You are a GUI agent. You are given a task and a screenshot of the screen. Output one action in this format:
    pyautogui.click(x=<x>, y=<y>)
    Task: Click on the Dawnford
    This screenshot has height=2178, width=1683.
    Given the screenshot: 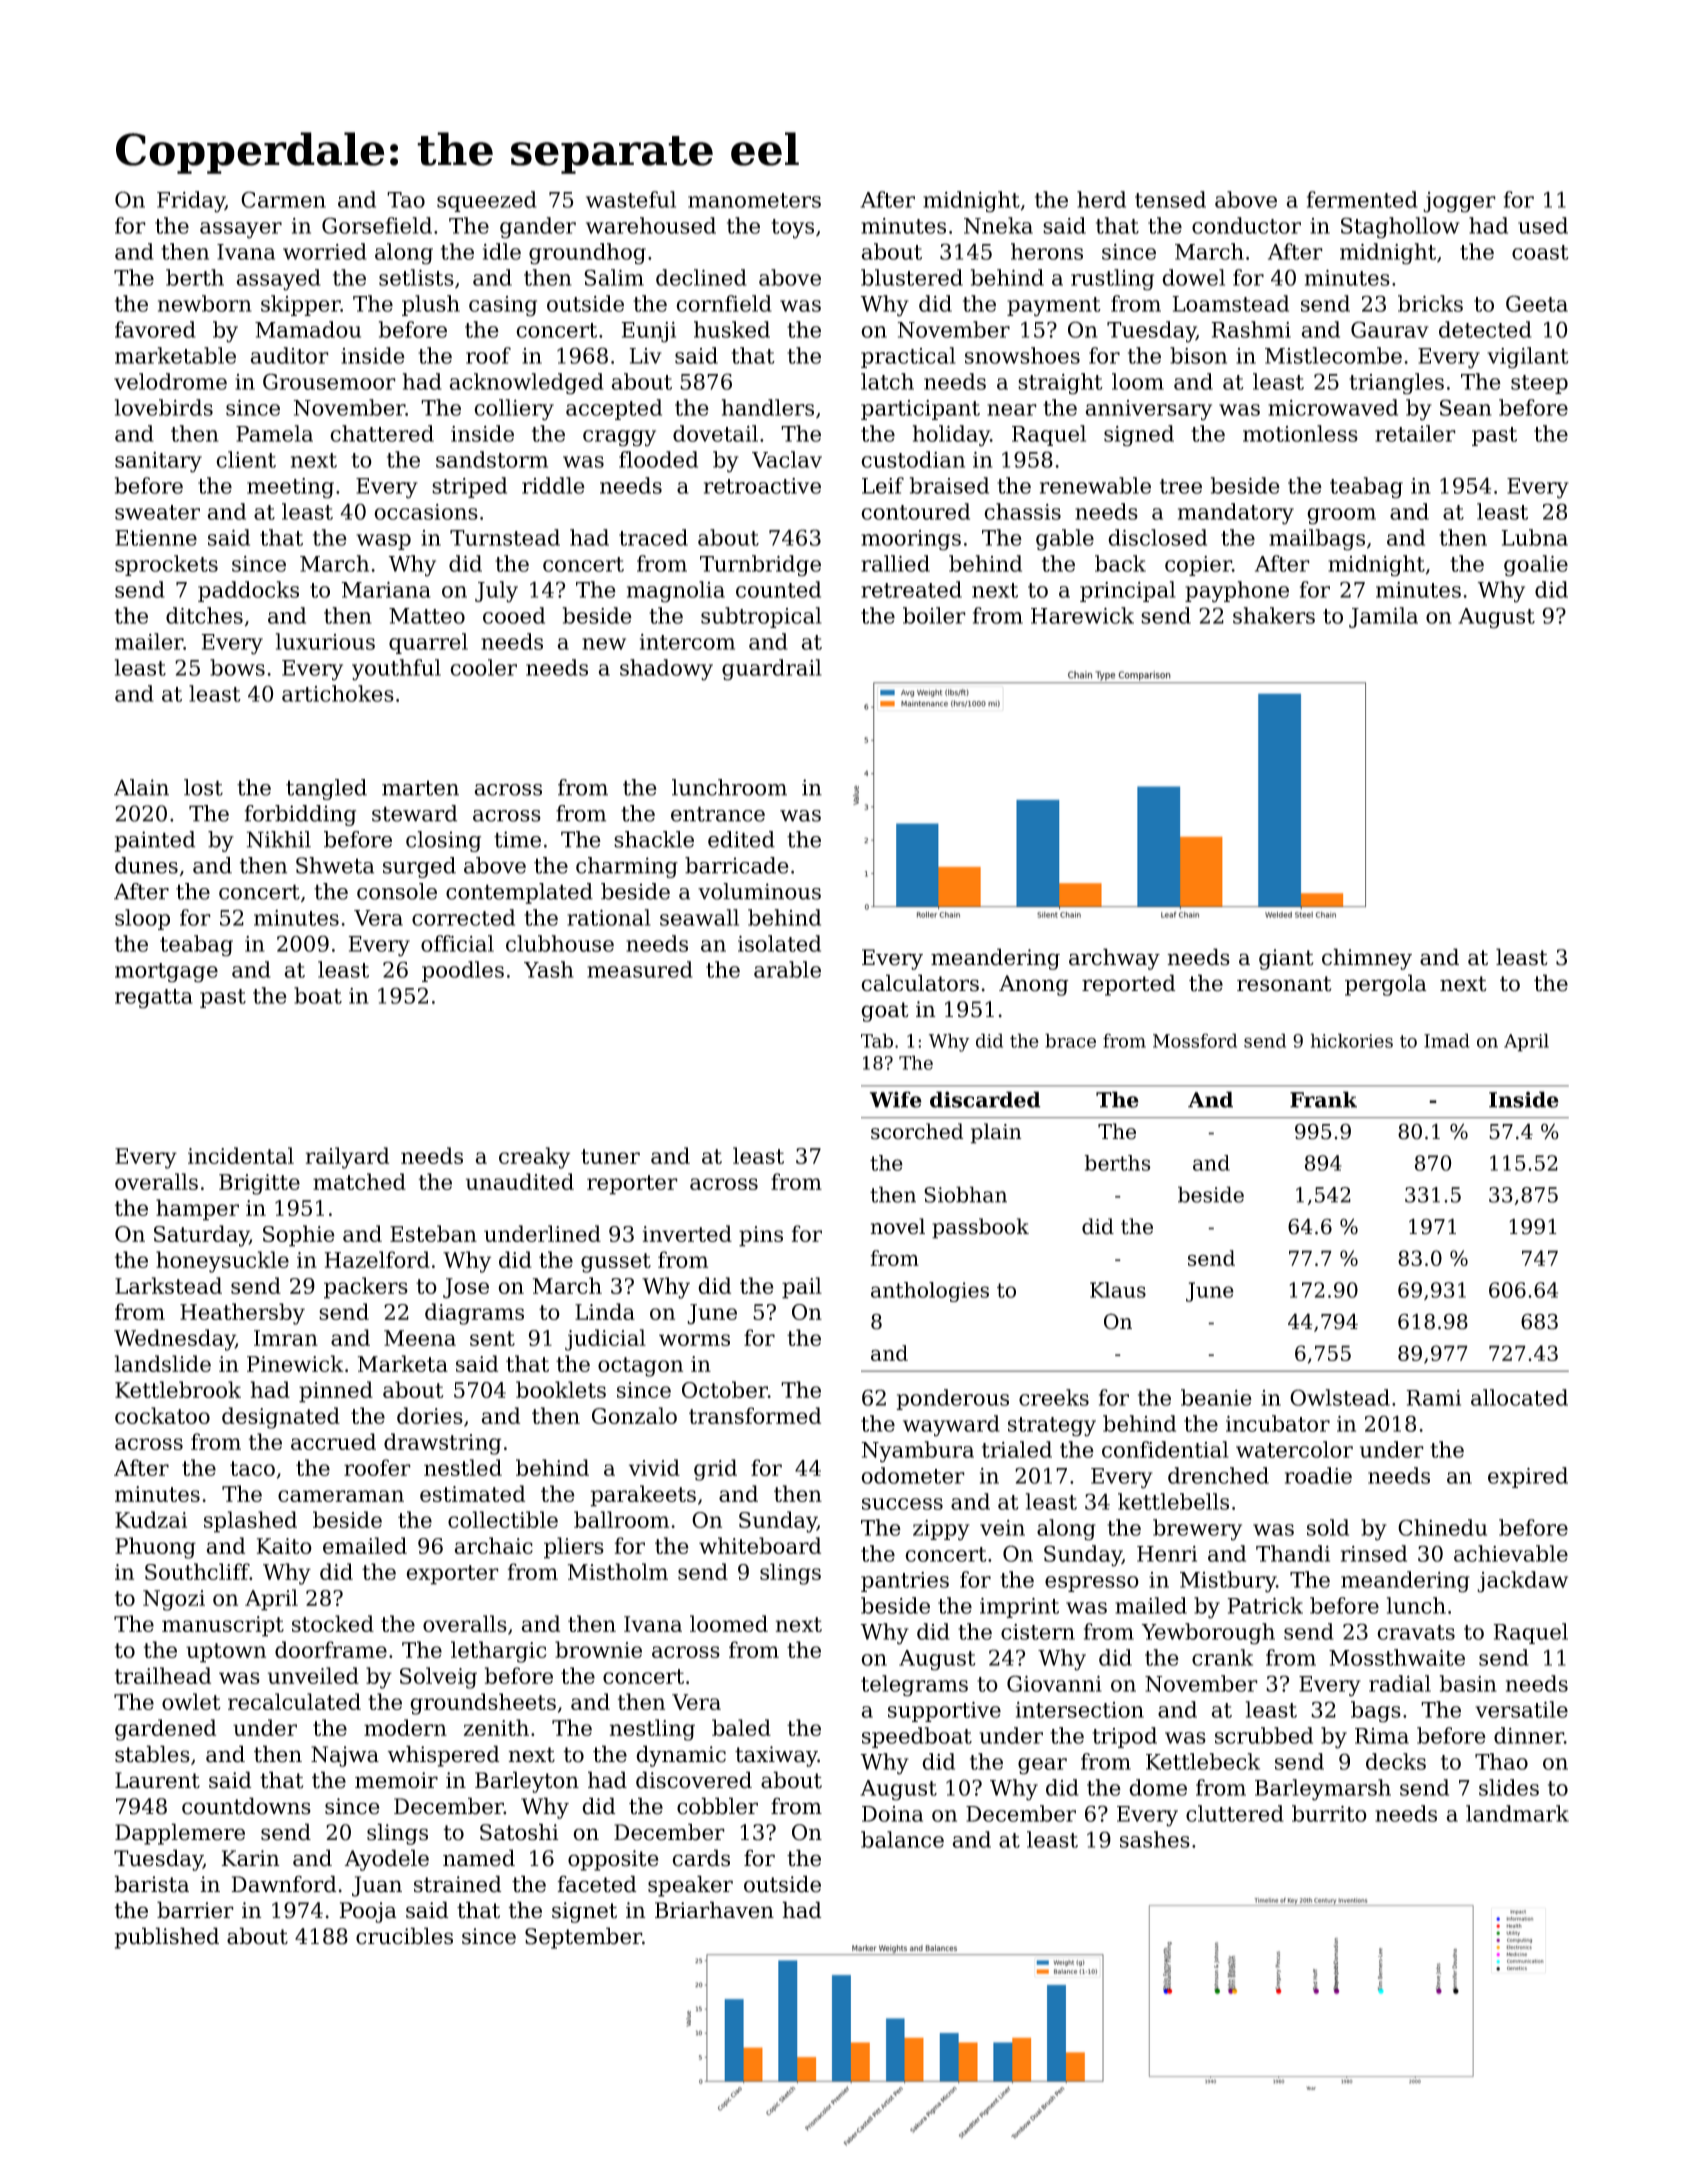 What is the action you would take?
    pyautogui.click(x=284, y=1884)
